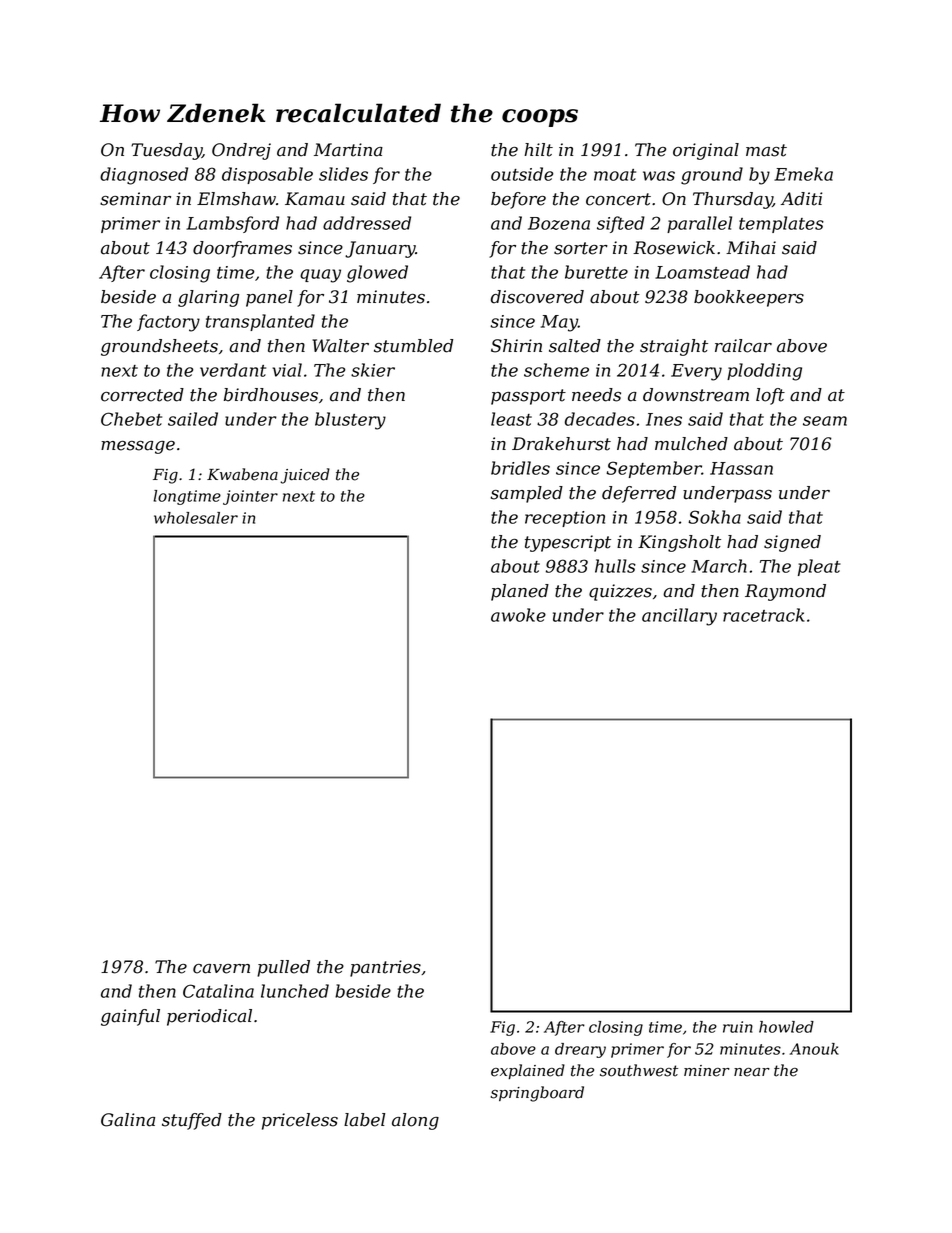 This document has height=1233, width=952. I want to click on Raymond, so click(785, 592).
